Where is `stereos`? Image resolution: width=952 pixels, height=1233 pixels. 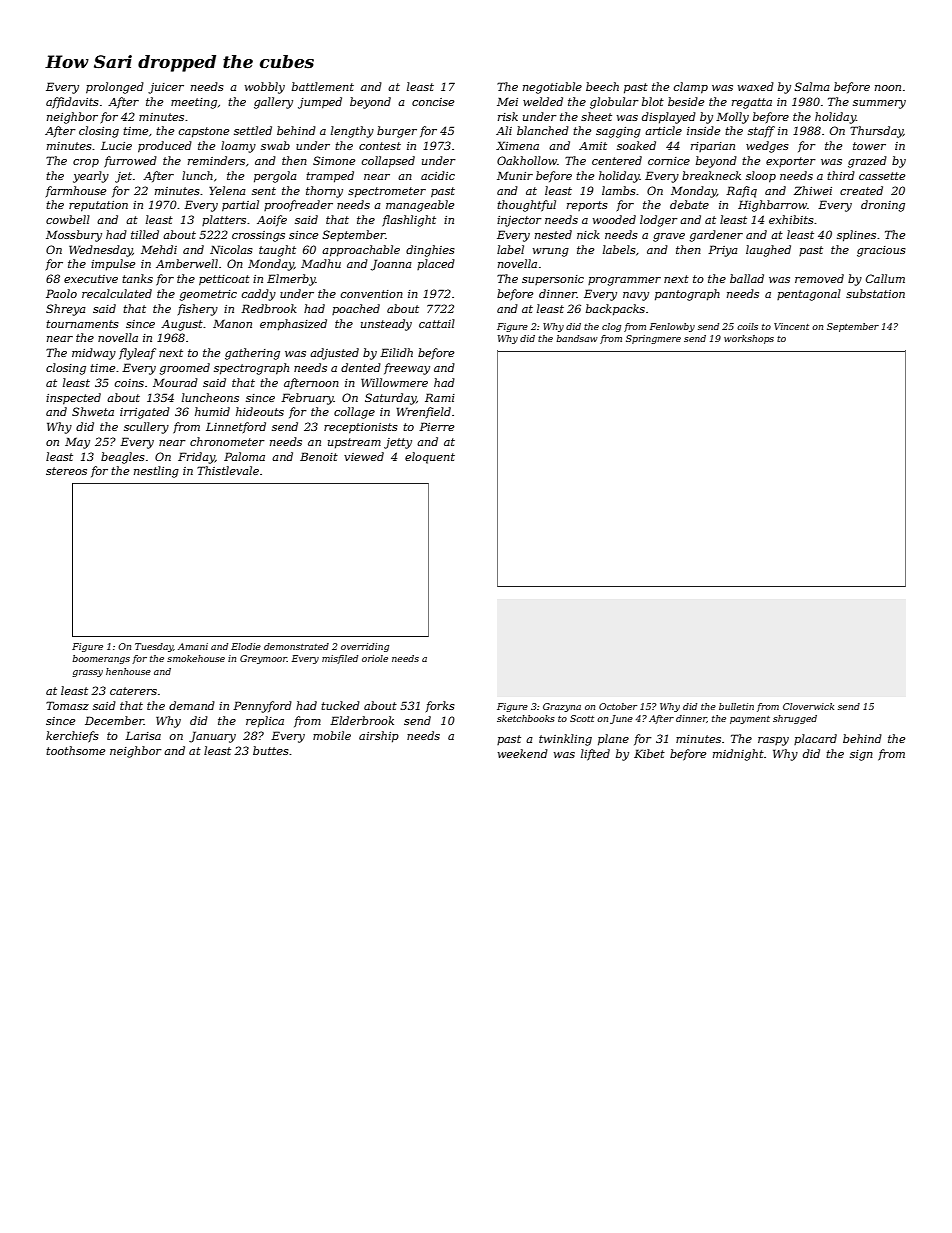 stereos is located at coordinates (66, 471).
